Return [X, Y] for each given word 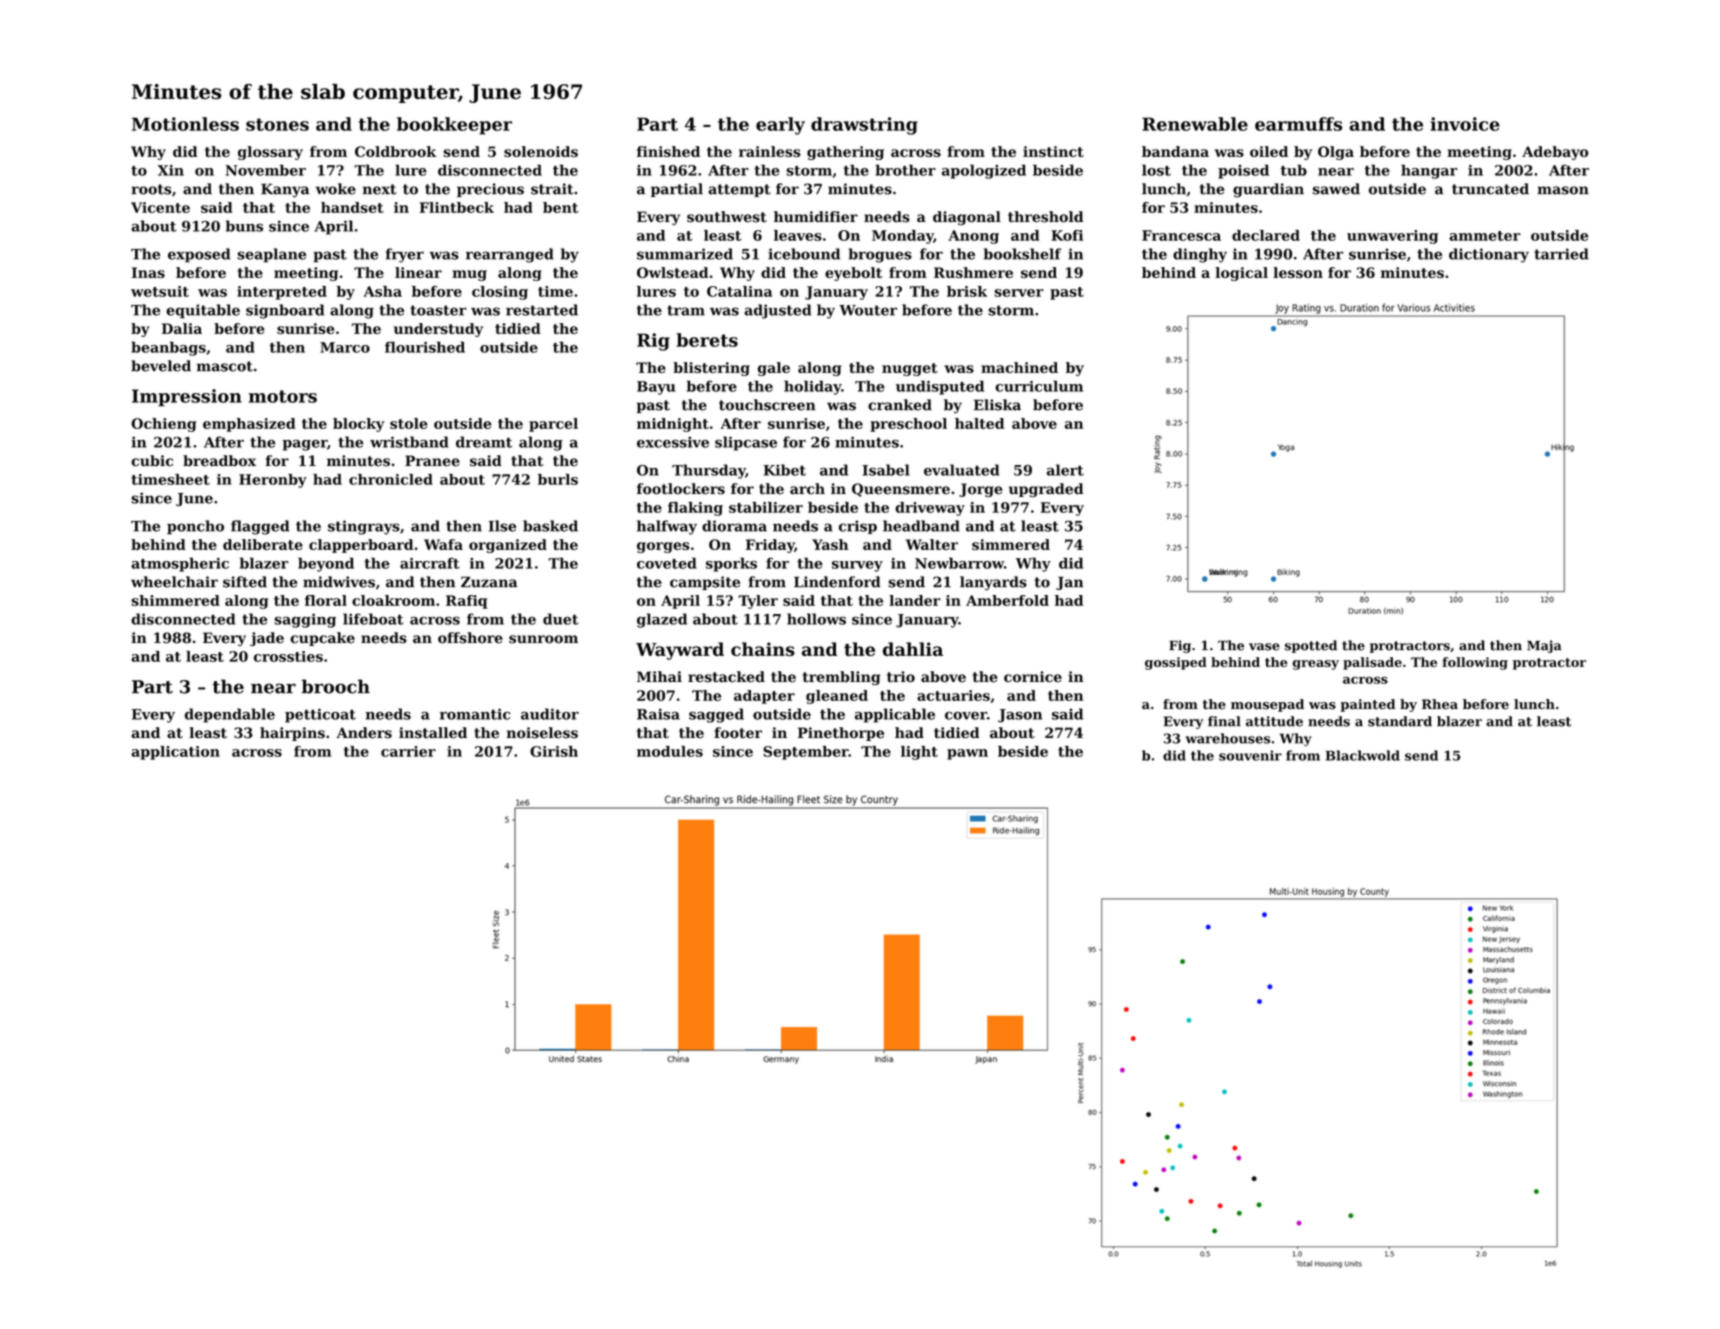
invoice [1465, 124]
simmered [1011, 544]
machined [1019, 367]
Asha [383, 291]
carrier [408, 751]
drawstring [864, 126]
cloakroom [393, 600]
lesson [1298, 272]
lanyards [993, 583]
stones [277, 124]
